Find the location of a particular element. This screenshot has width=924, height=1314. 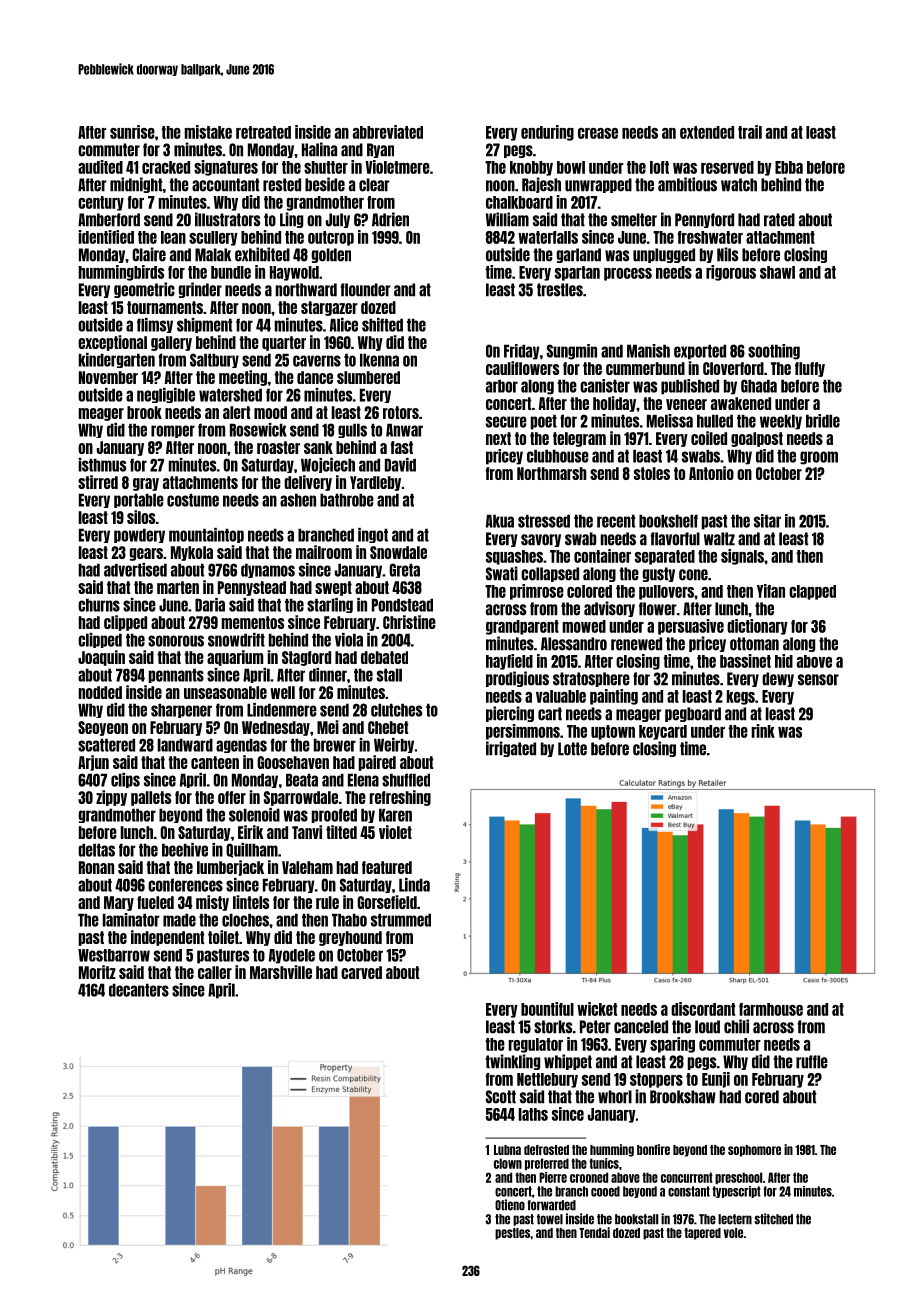

exceptional is located at coordinates (112, 343).
